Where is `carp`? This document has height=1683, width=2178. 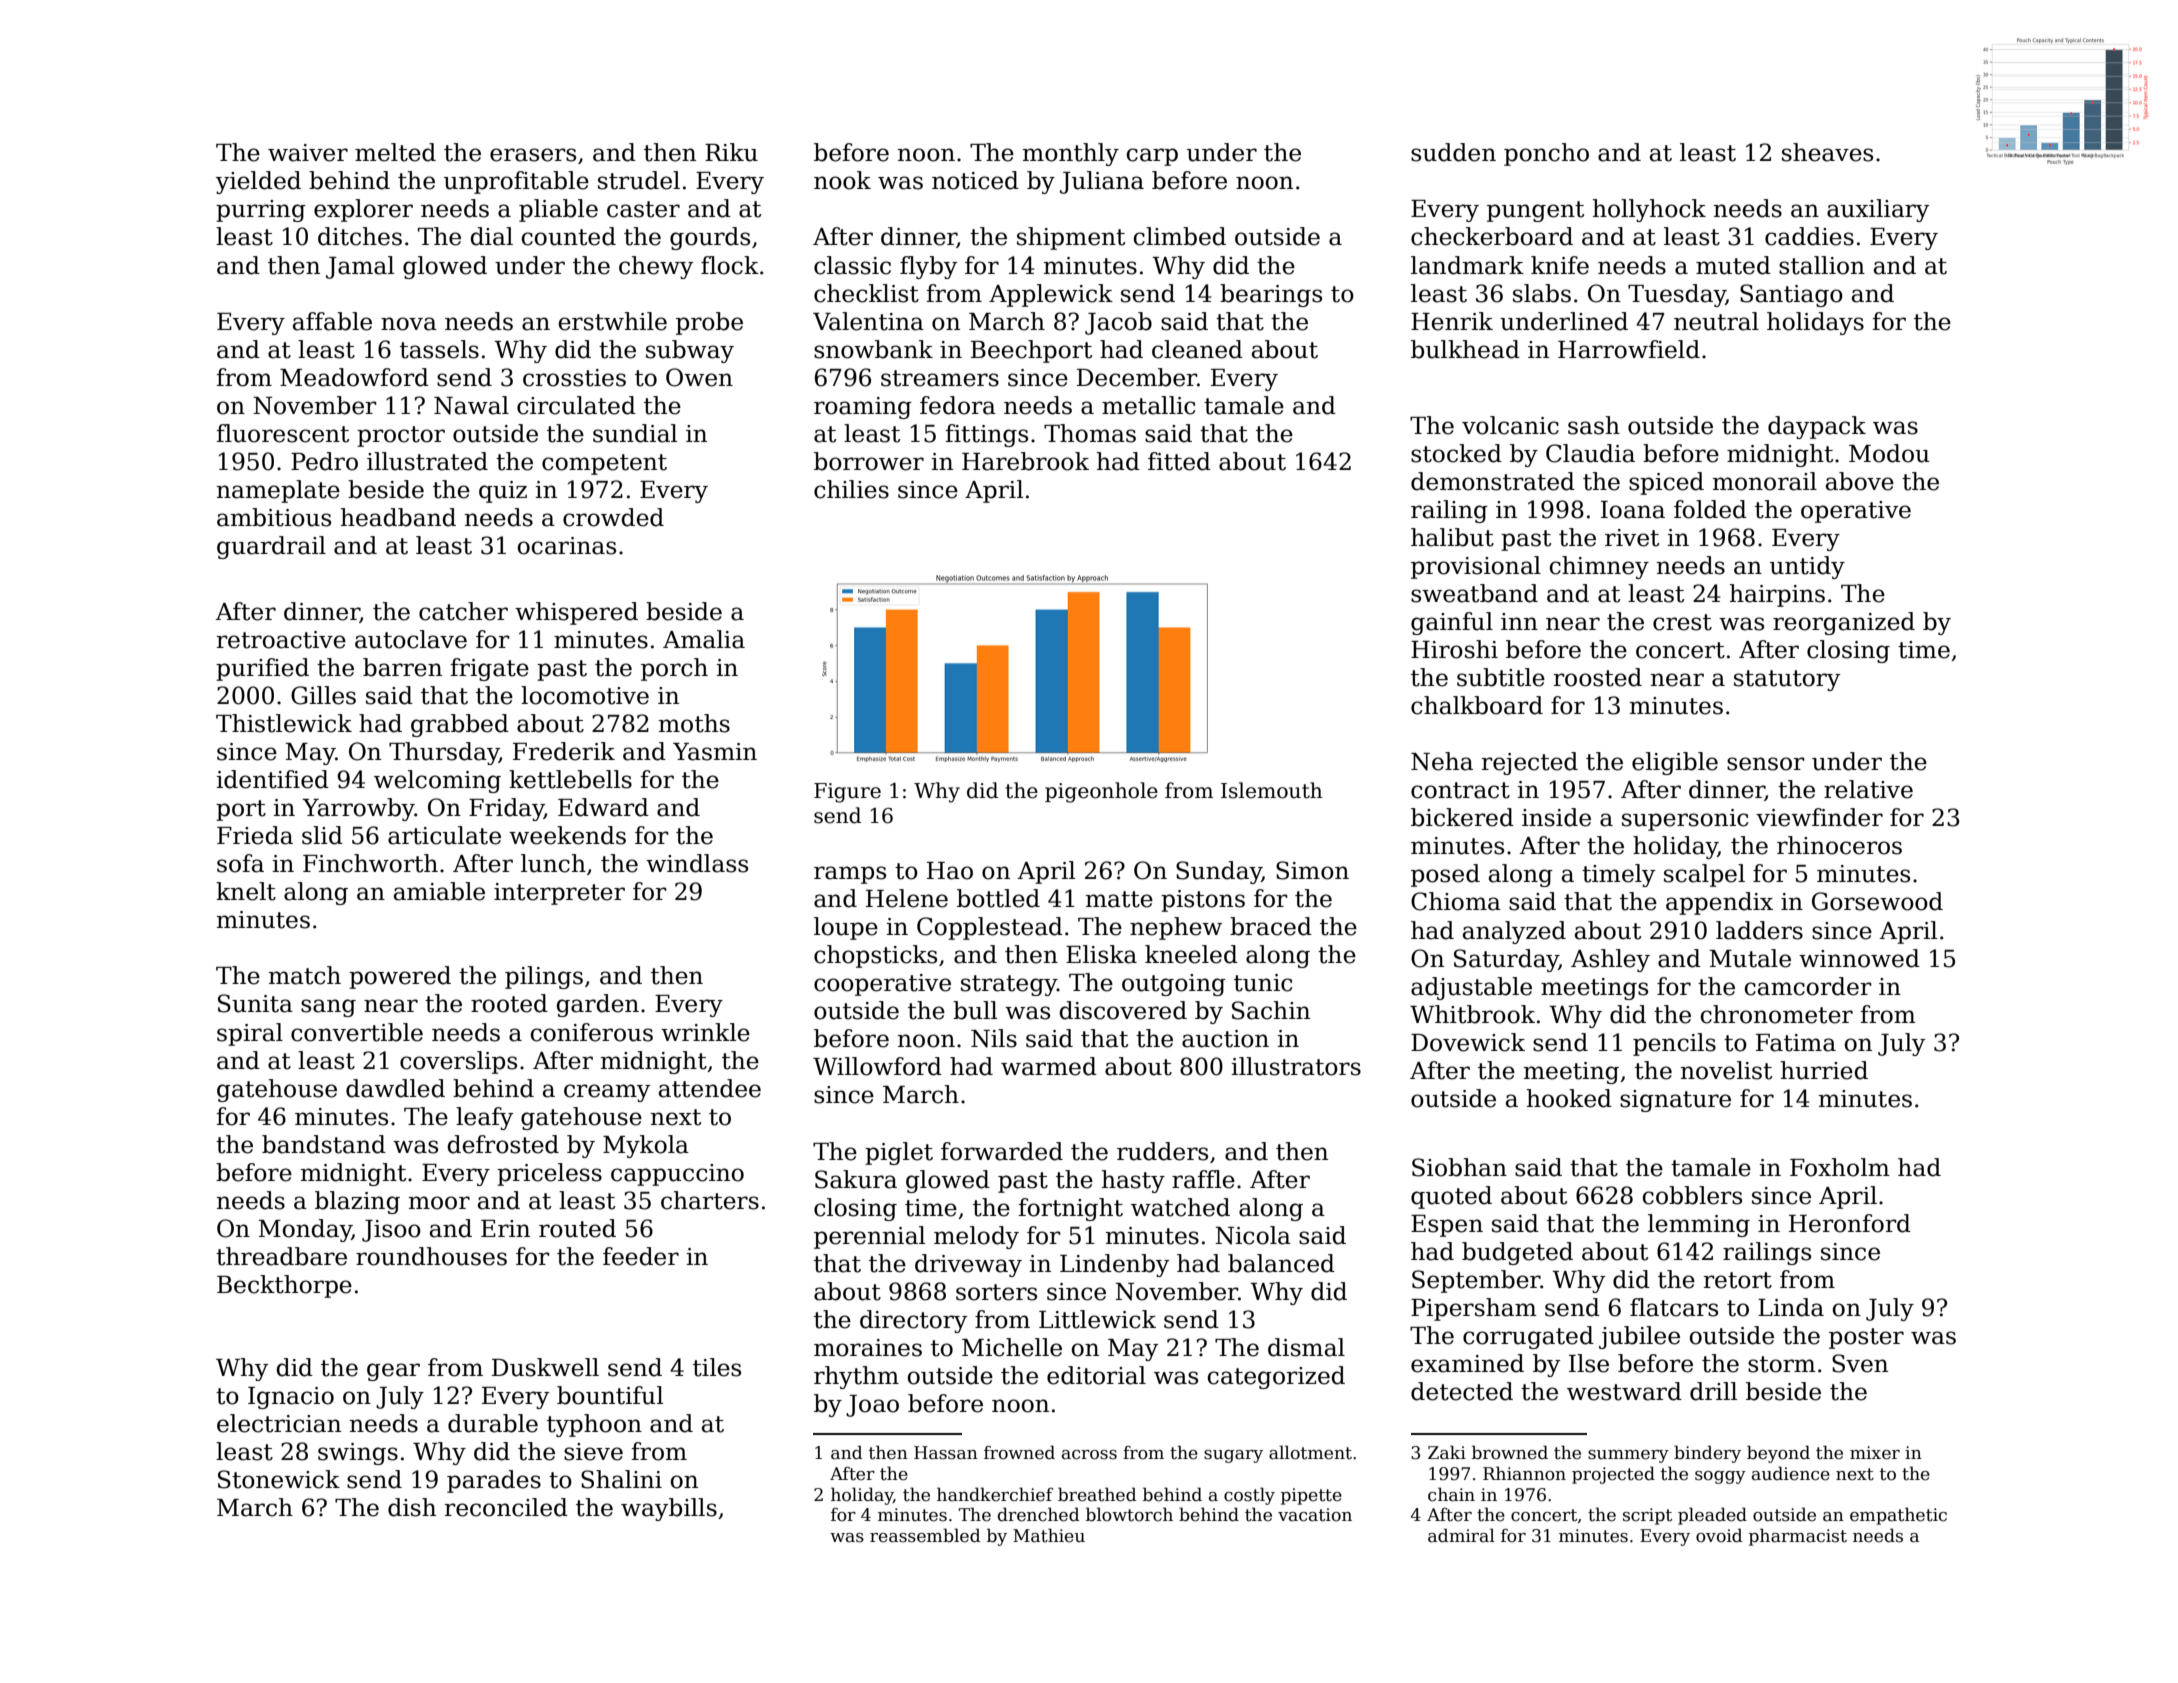 carp is located at coordinates (1152, 157).
